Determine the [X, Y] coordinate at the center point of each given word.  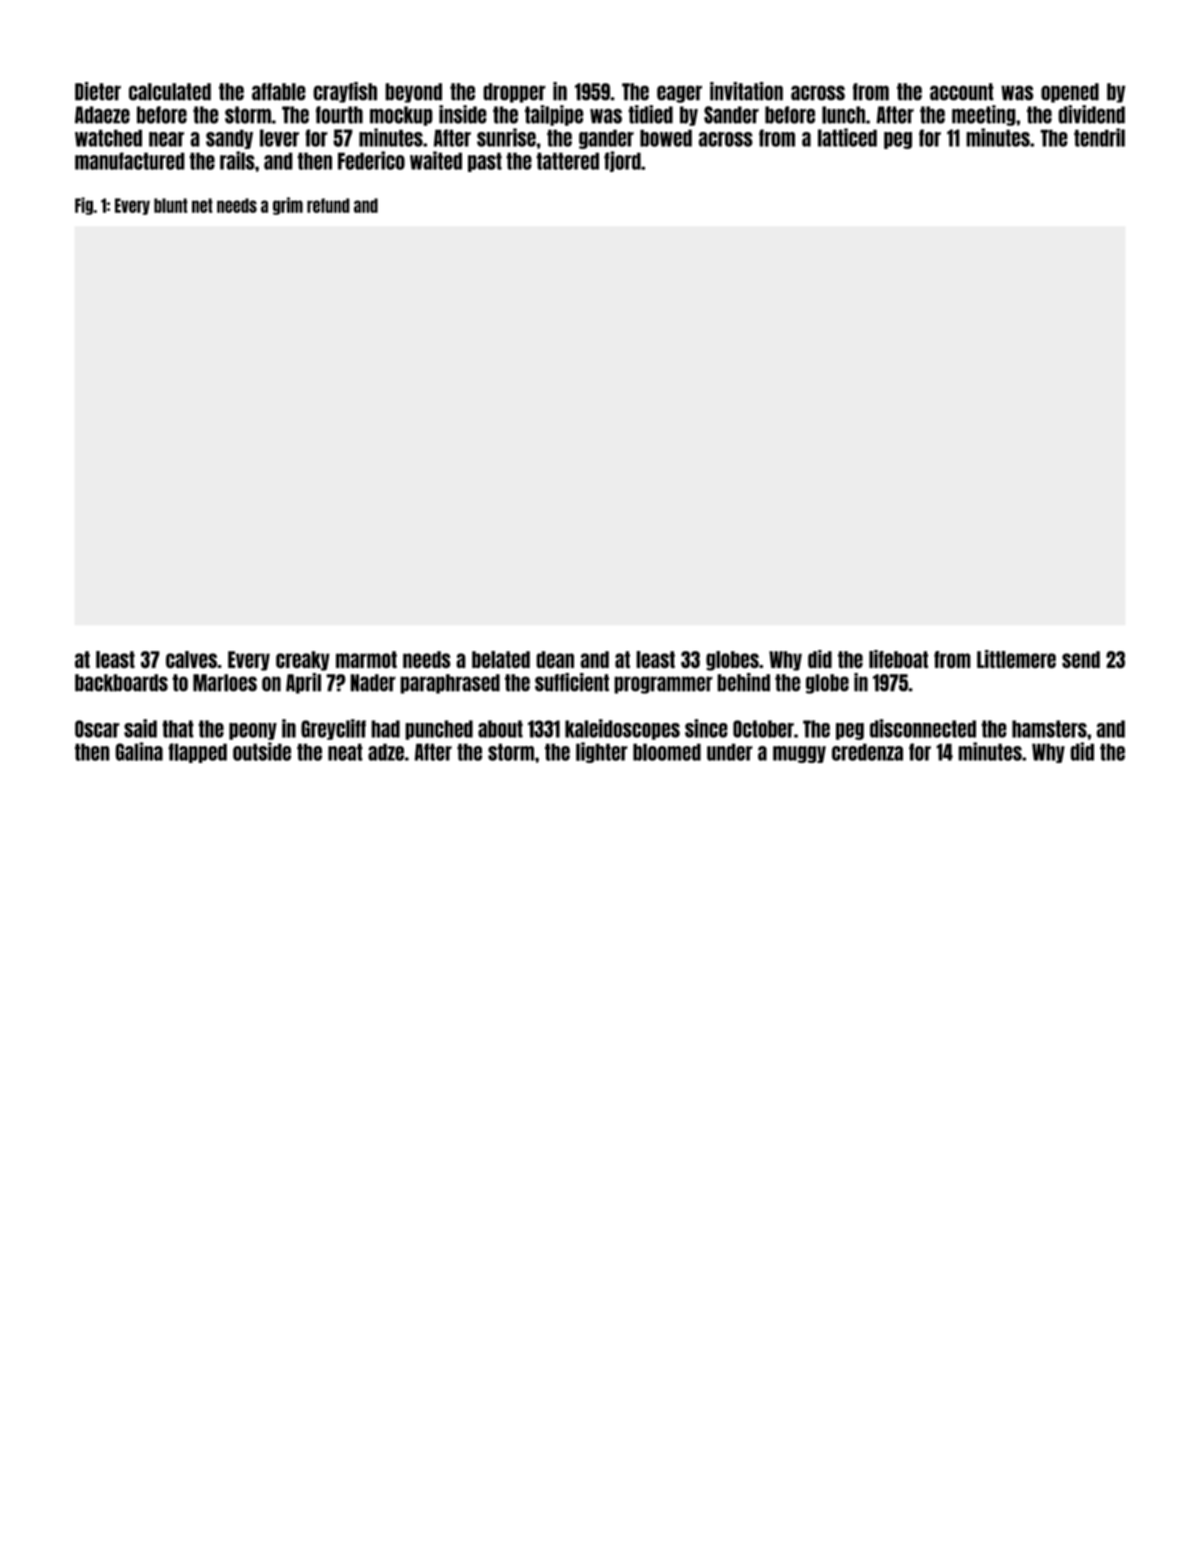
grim [288, 206]
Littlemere [1016, 659]
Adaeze [102, 115]
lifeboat [898, 659]
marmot [366, 660]
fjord [622, 161]
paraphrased [450, 684]
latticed [847, 137]
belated [501, 660]
